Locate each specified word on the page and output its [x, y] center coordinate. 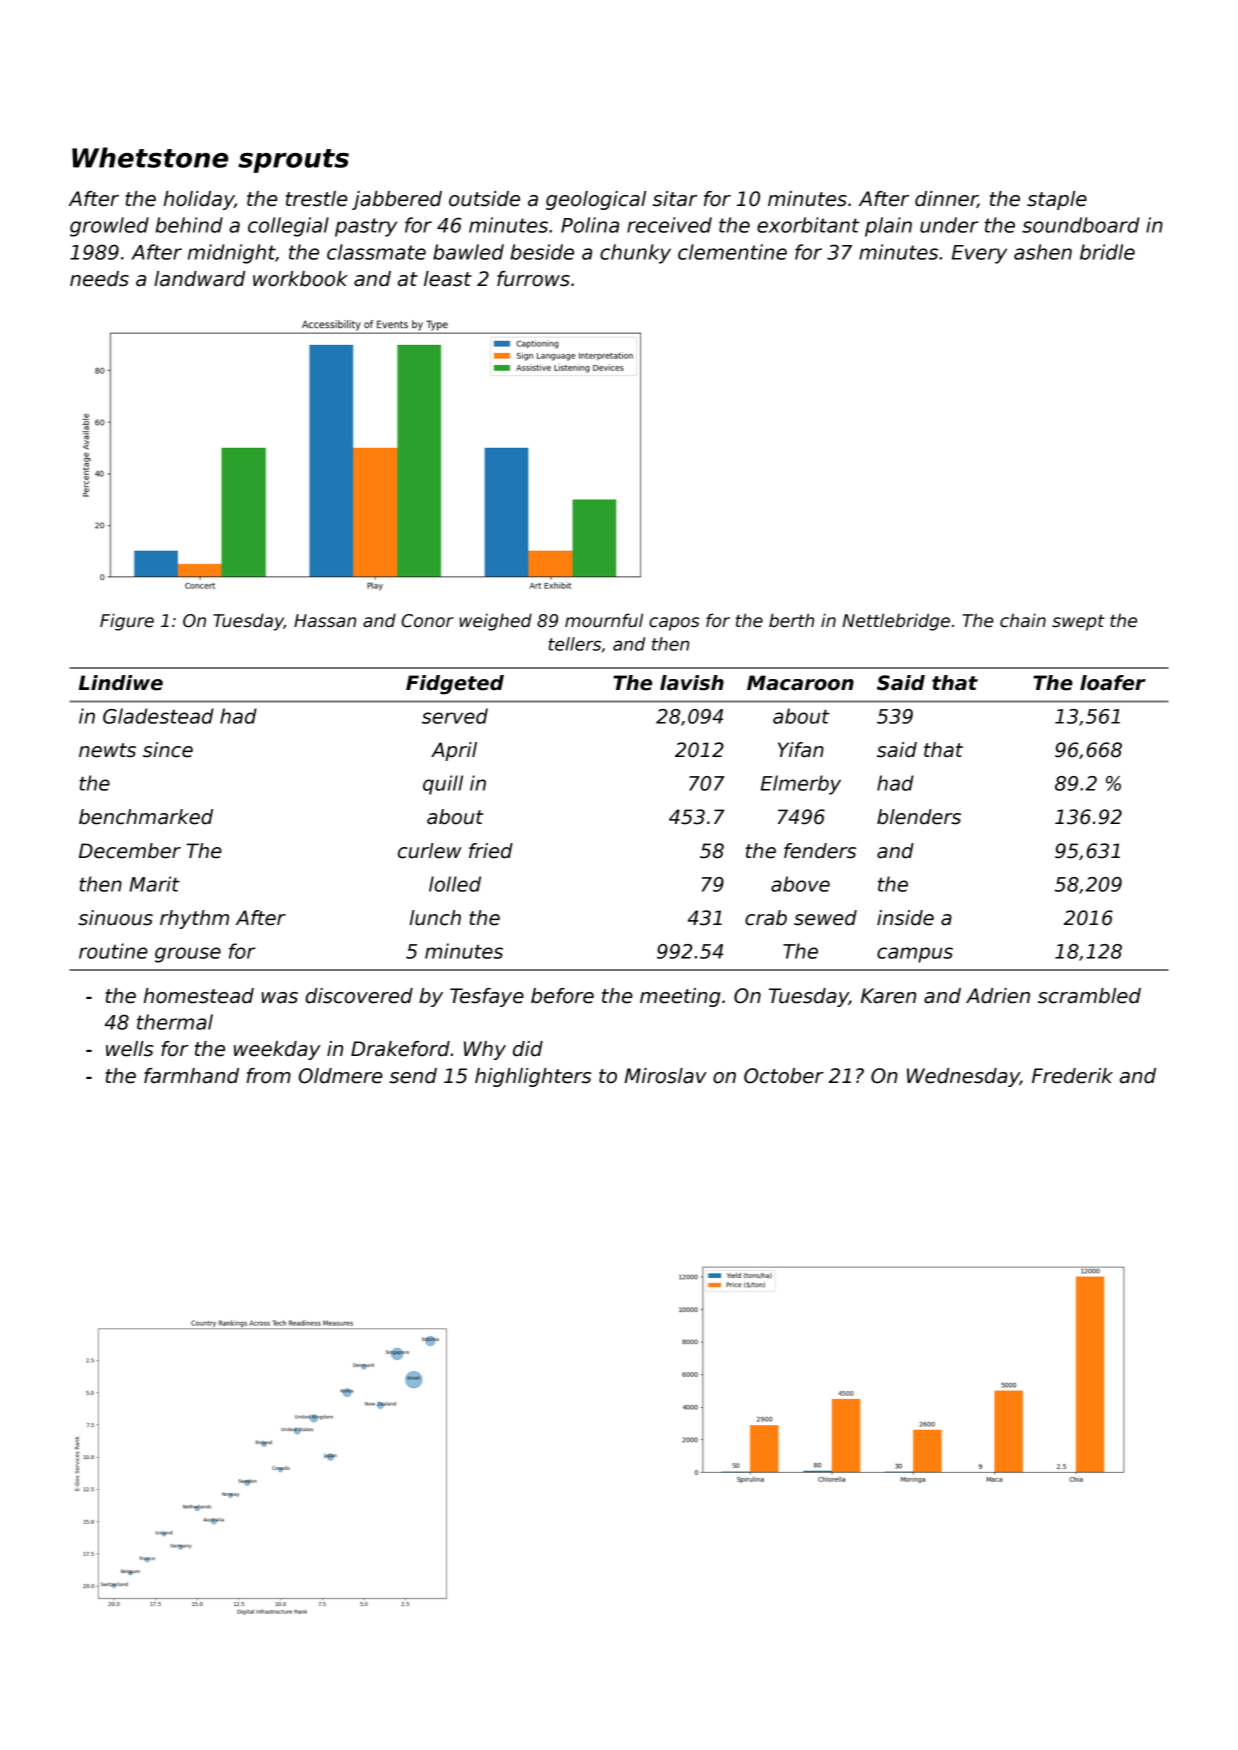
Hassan [325, 621]
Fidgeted [455, 685]
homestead [199, 996]
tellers [574, 644]
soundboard [1081, 225]
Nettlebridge [896, 622]
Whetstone [150, 157]
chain [1023, 620]
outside [484, 199]
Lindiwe [121, 683]
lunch [435, 918]
